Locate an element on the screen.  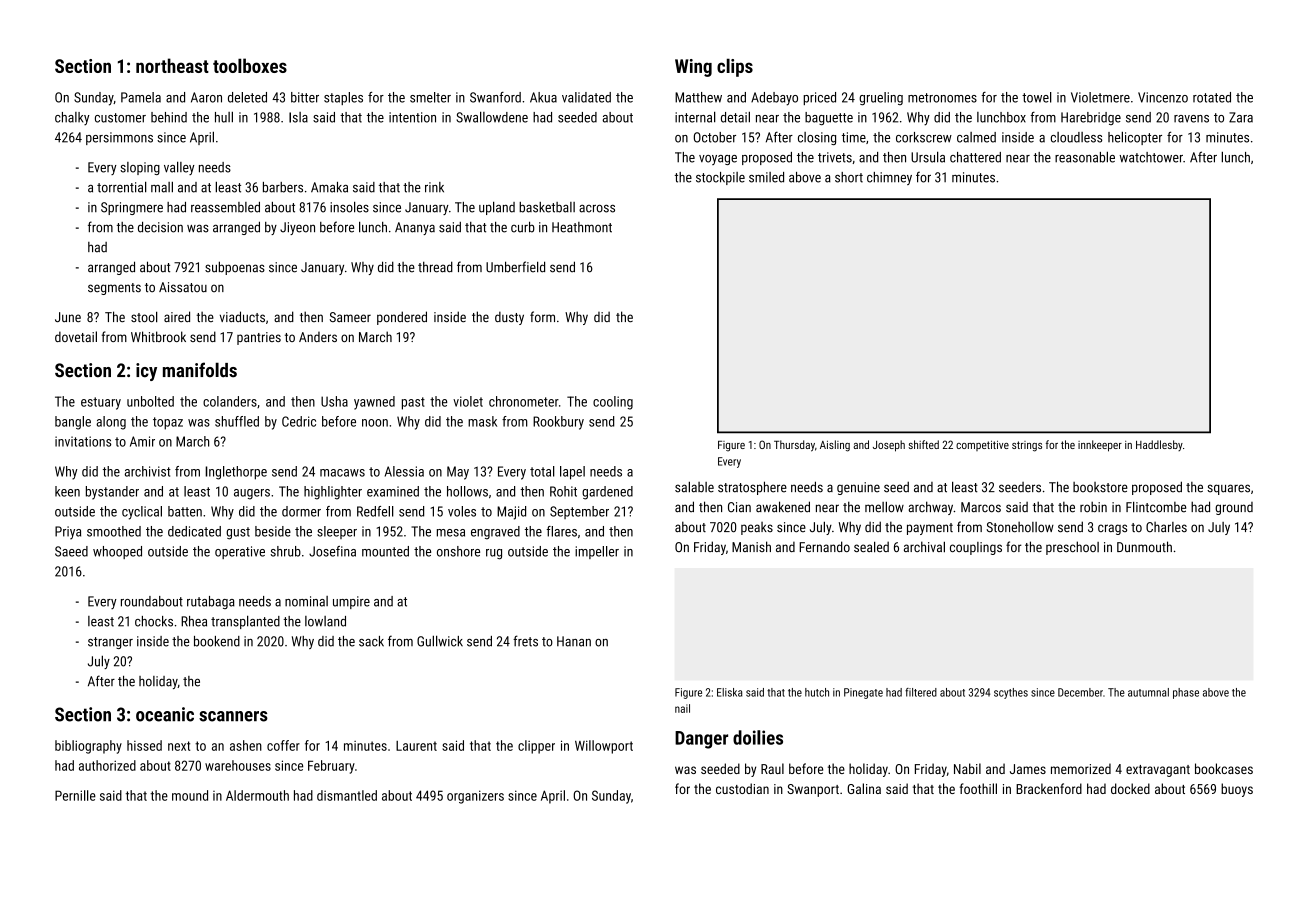
metronomes is located at coordinates (942, 98).
